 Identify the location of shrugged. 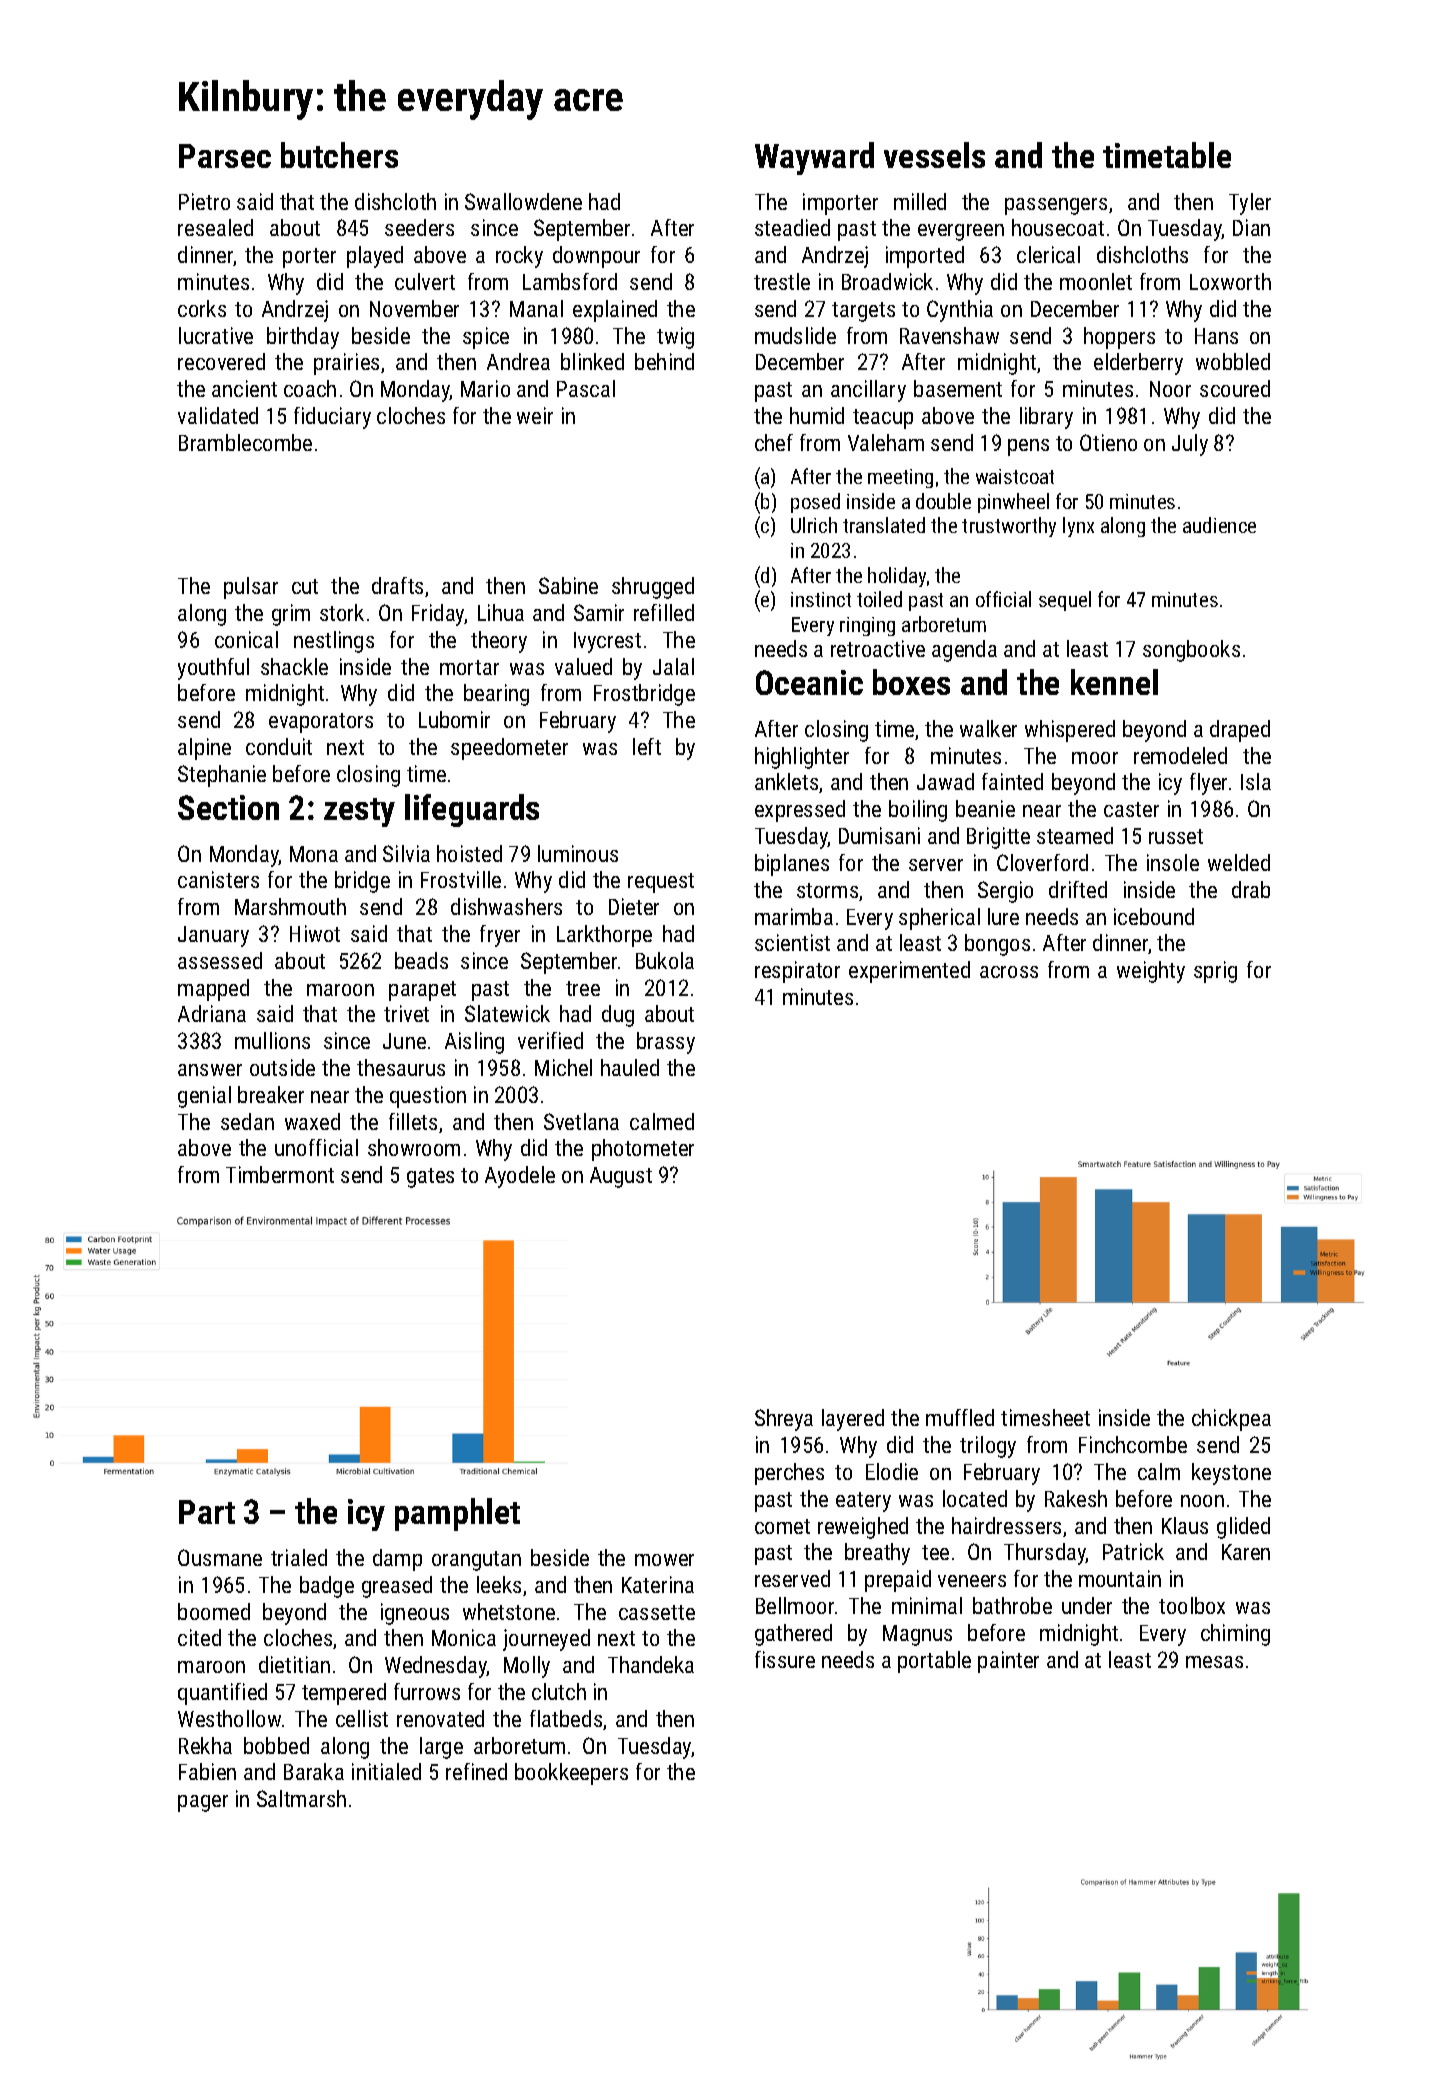
(653, 588).
